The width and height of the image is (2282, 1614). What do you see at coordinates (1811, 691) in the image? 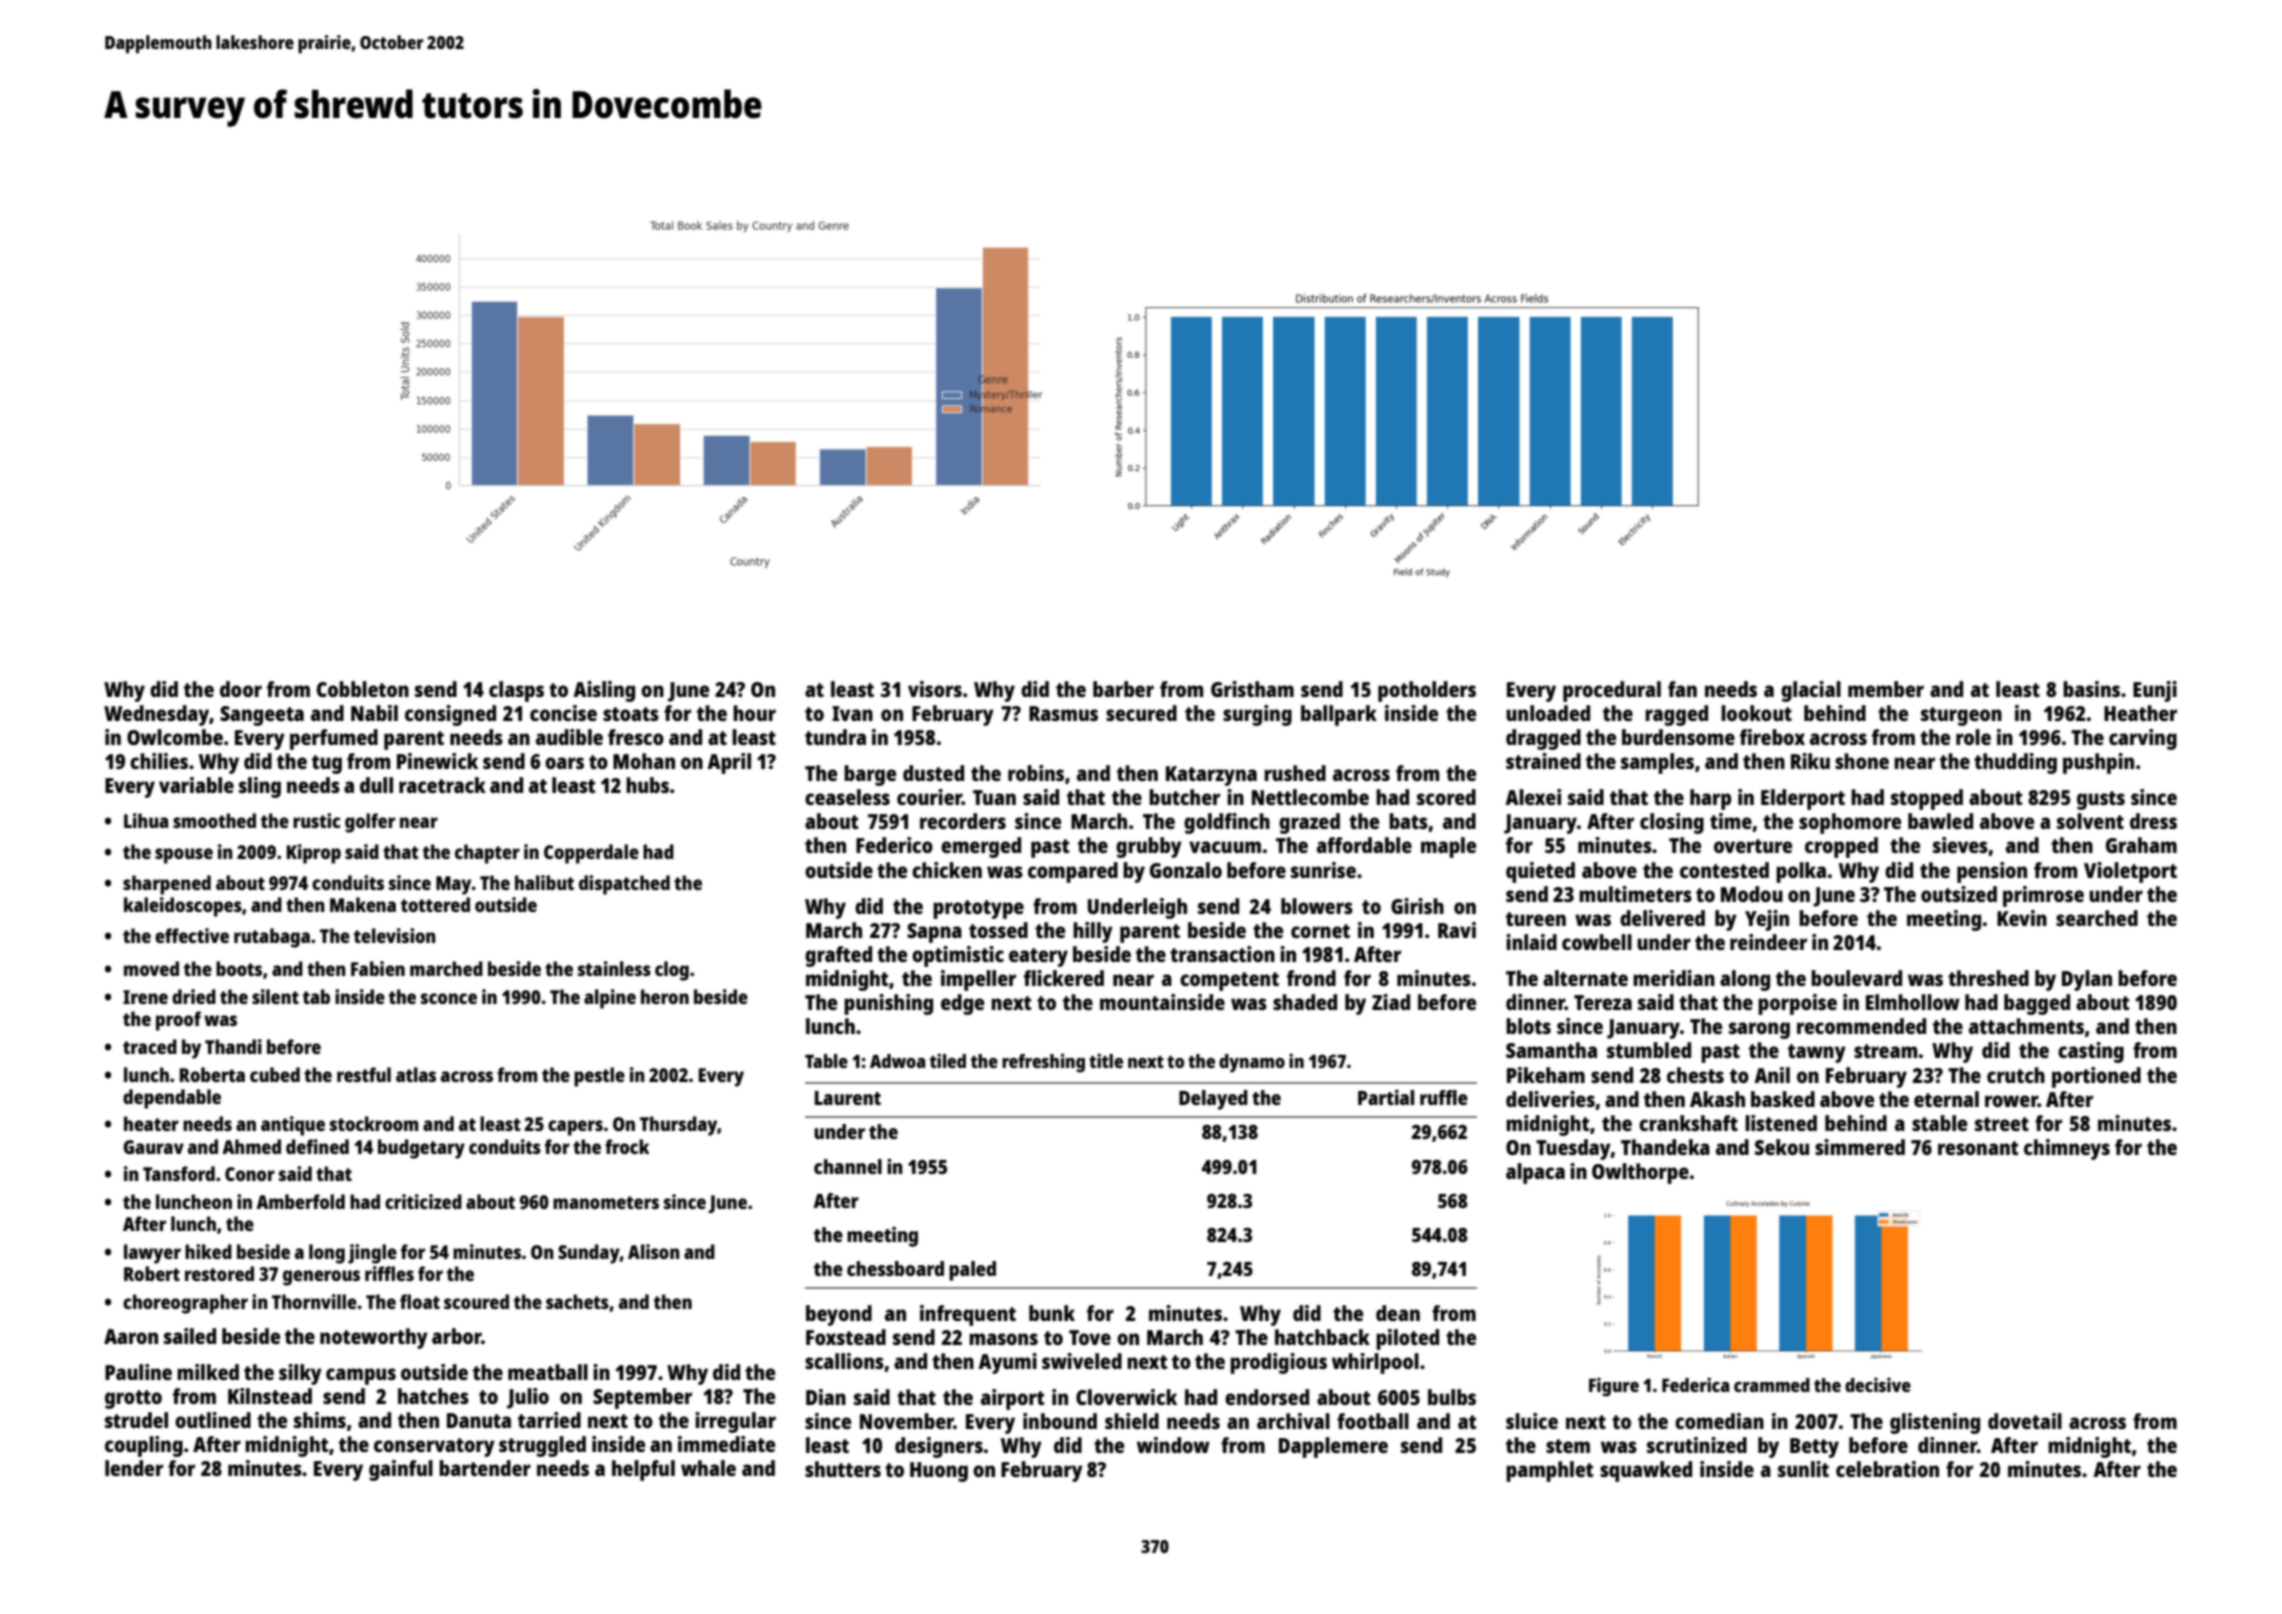
I see `glacial` at bounding box center [1811, 691].
